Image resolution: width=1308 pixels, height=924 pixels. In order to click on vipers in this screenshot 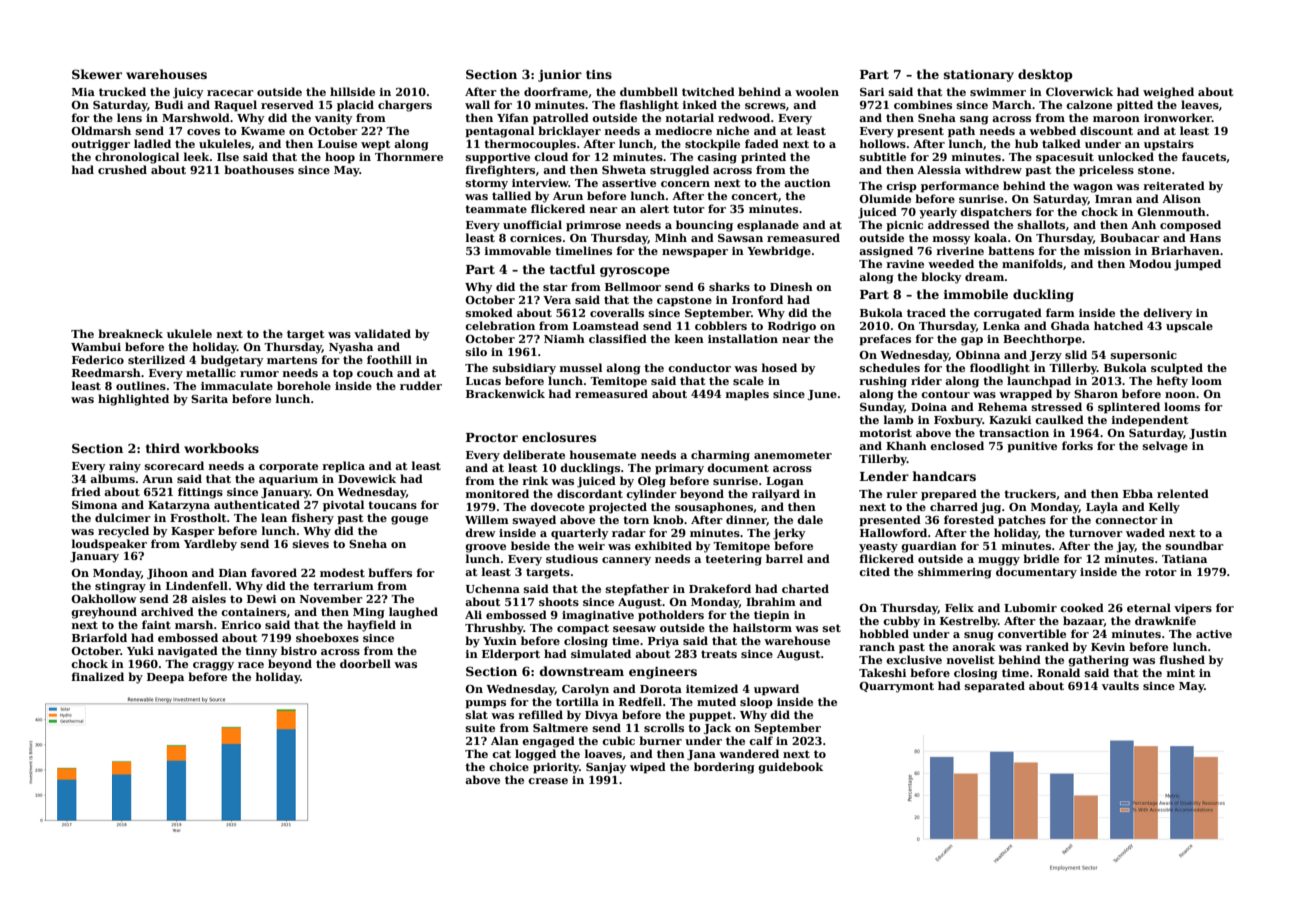, I will do `click(1193, 609)`.
